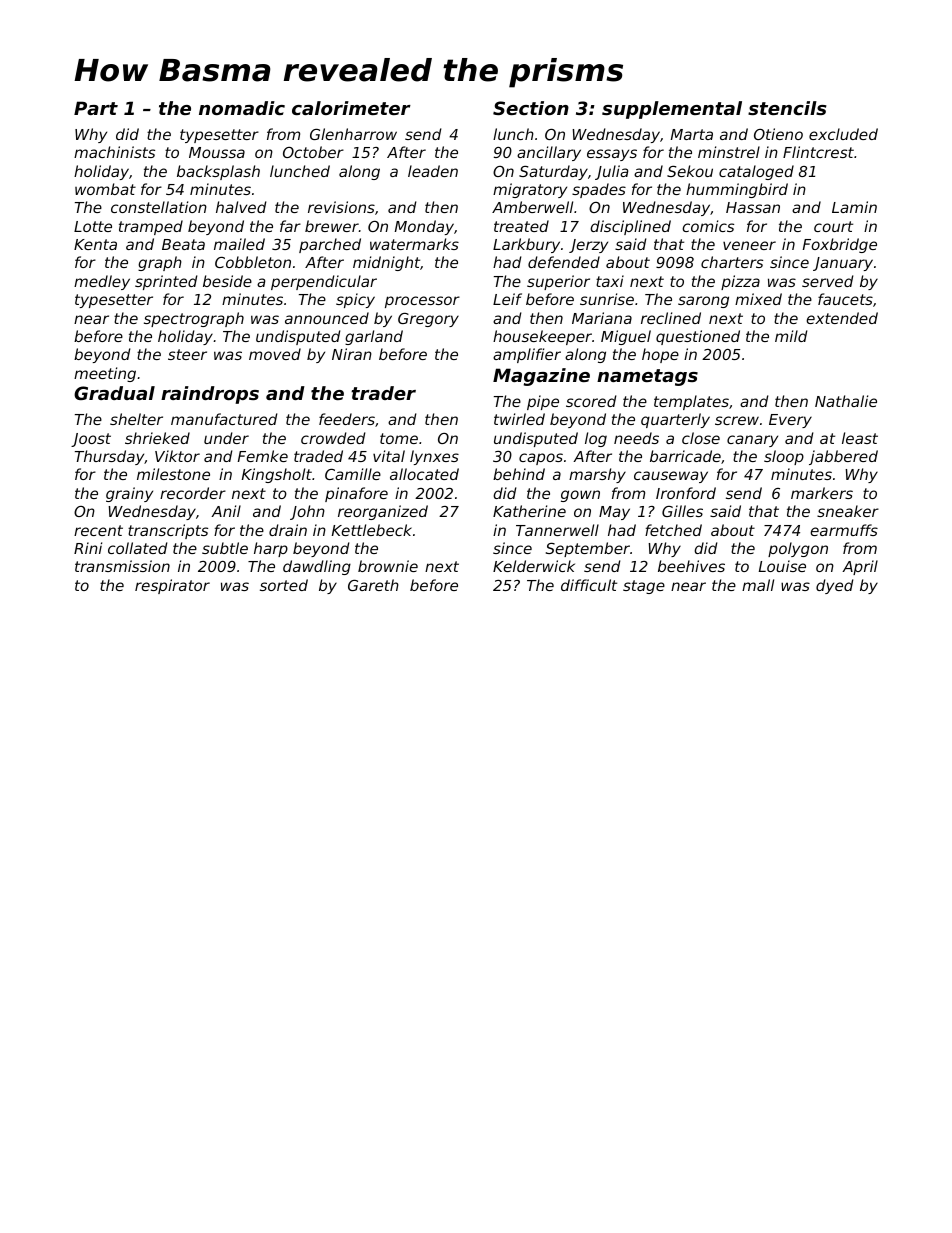 This screenshot has height=1233, width=952. Describe the element at coordinates (521, 226) in the screenshot. I see `treated` at that location.
